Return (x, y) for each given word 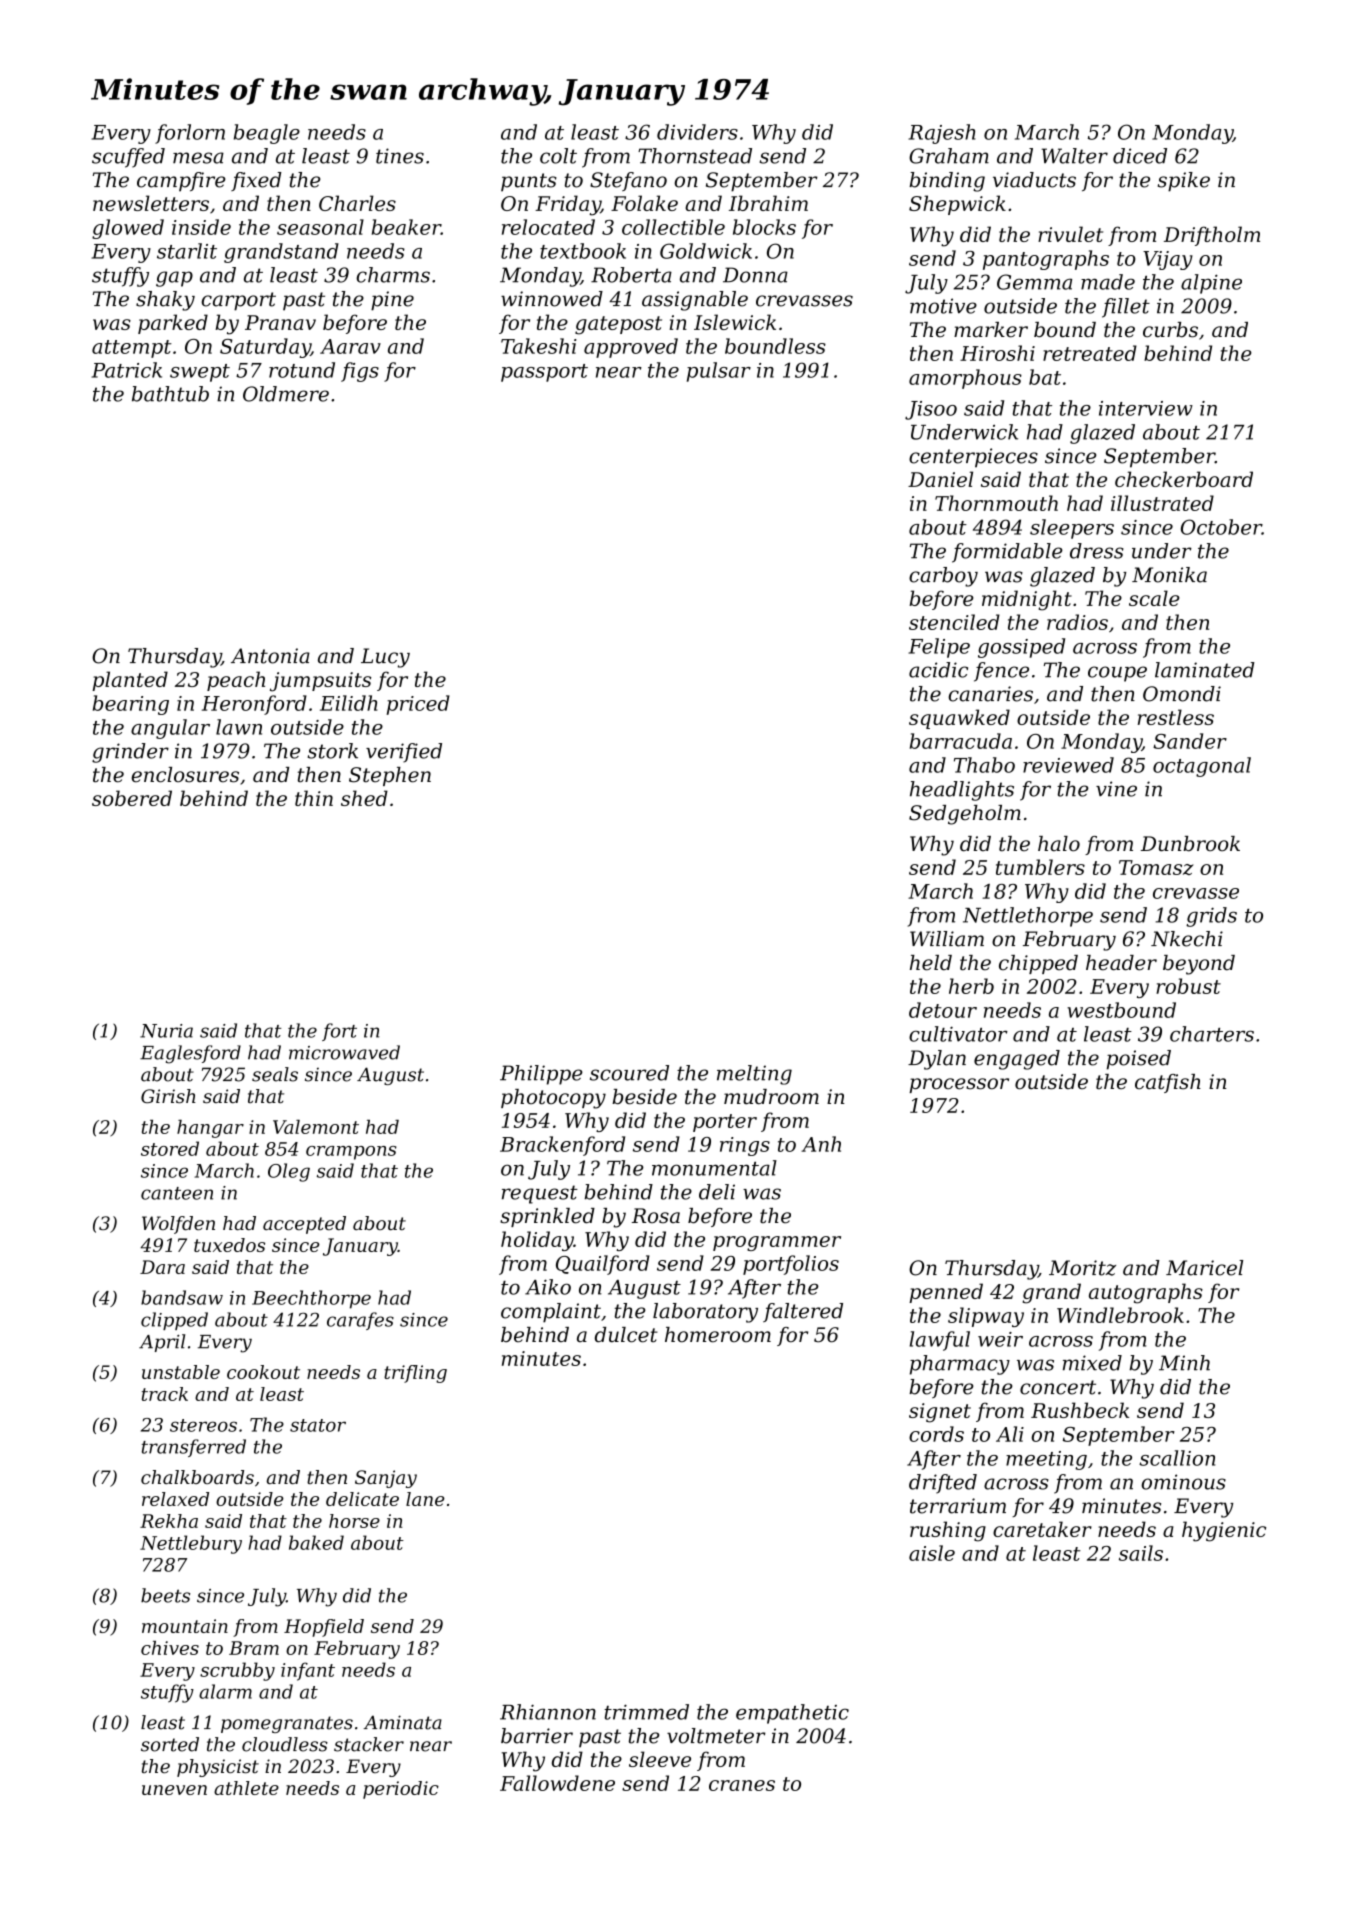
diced (1140, 156)
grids (1211, 917)
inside (201, 227)
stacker (369, 1744)
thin (314, 798)
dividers (697, 132)
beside (644, 1097)
